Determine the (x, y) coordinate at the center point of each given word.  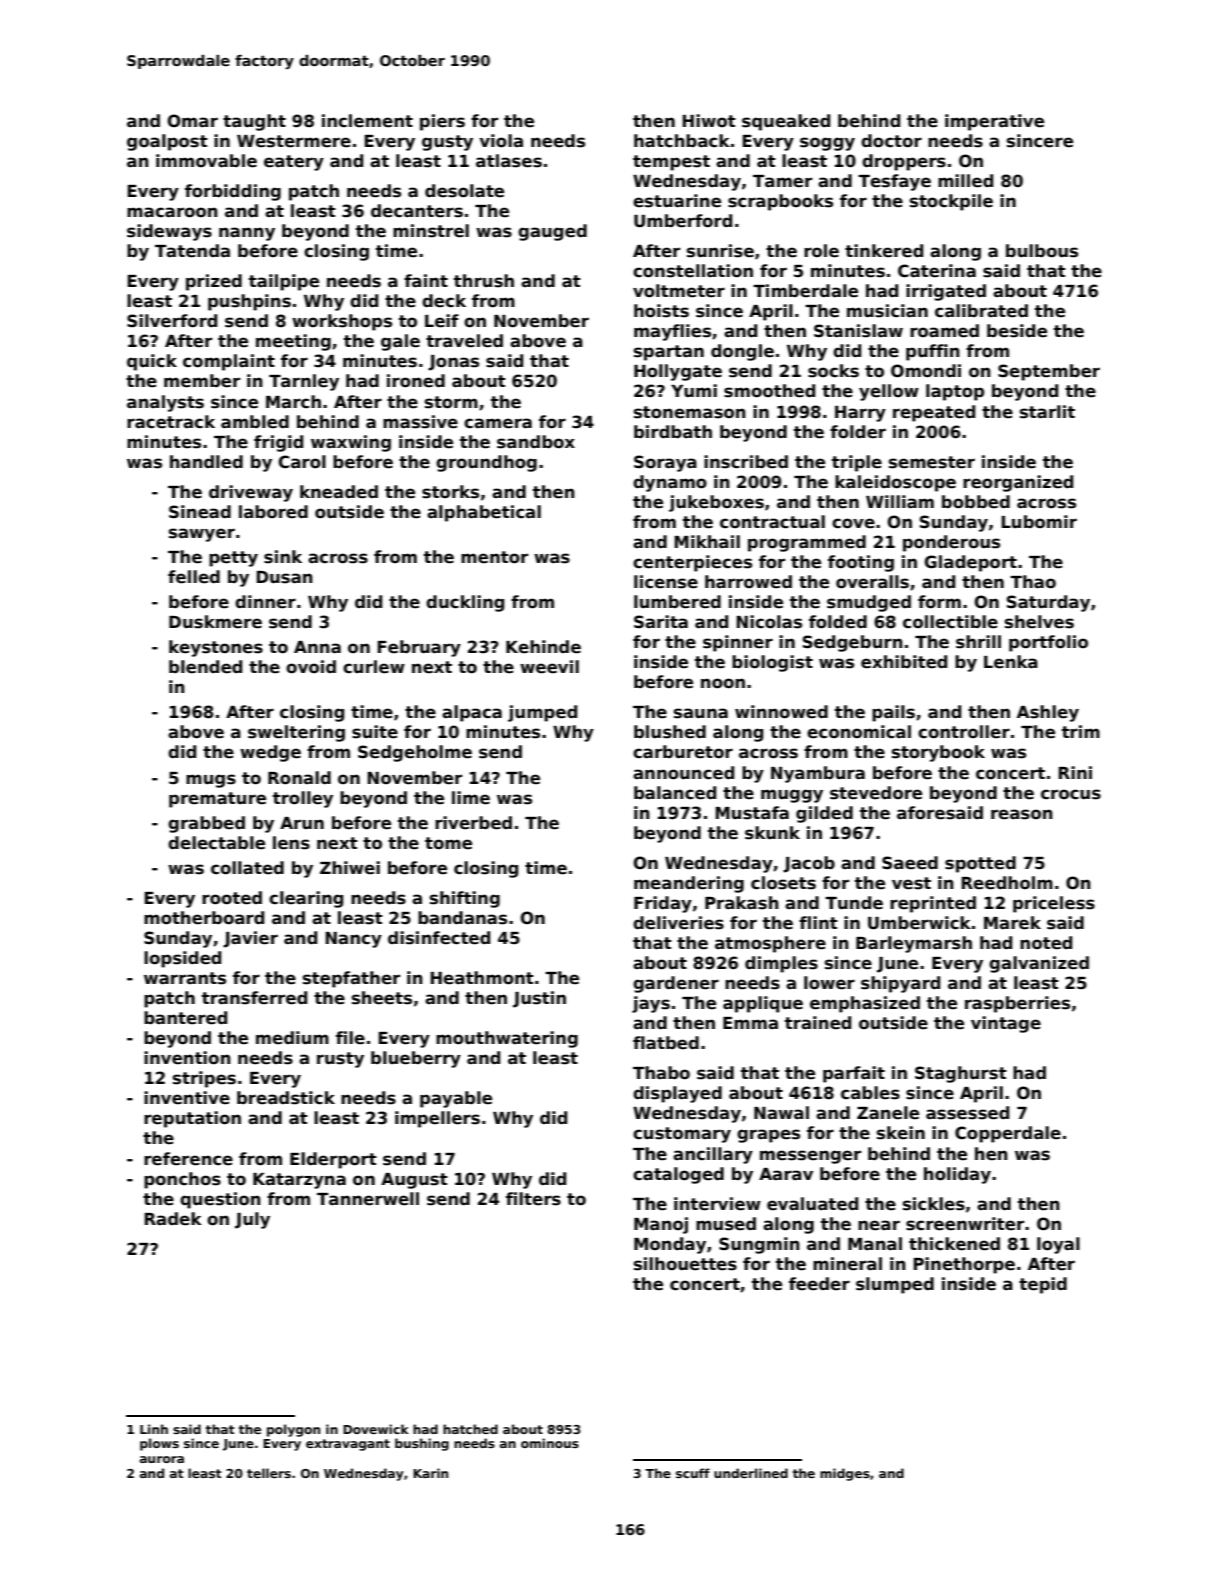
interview (717, 1204)
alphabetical (484, 513)
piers (442, 122)
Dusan (284, 577)
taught (254, 122)
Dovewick (376, 1429)
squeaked (786, 122)
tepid (1043, 1285)
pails (893, 713)
